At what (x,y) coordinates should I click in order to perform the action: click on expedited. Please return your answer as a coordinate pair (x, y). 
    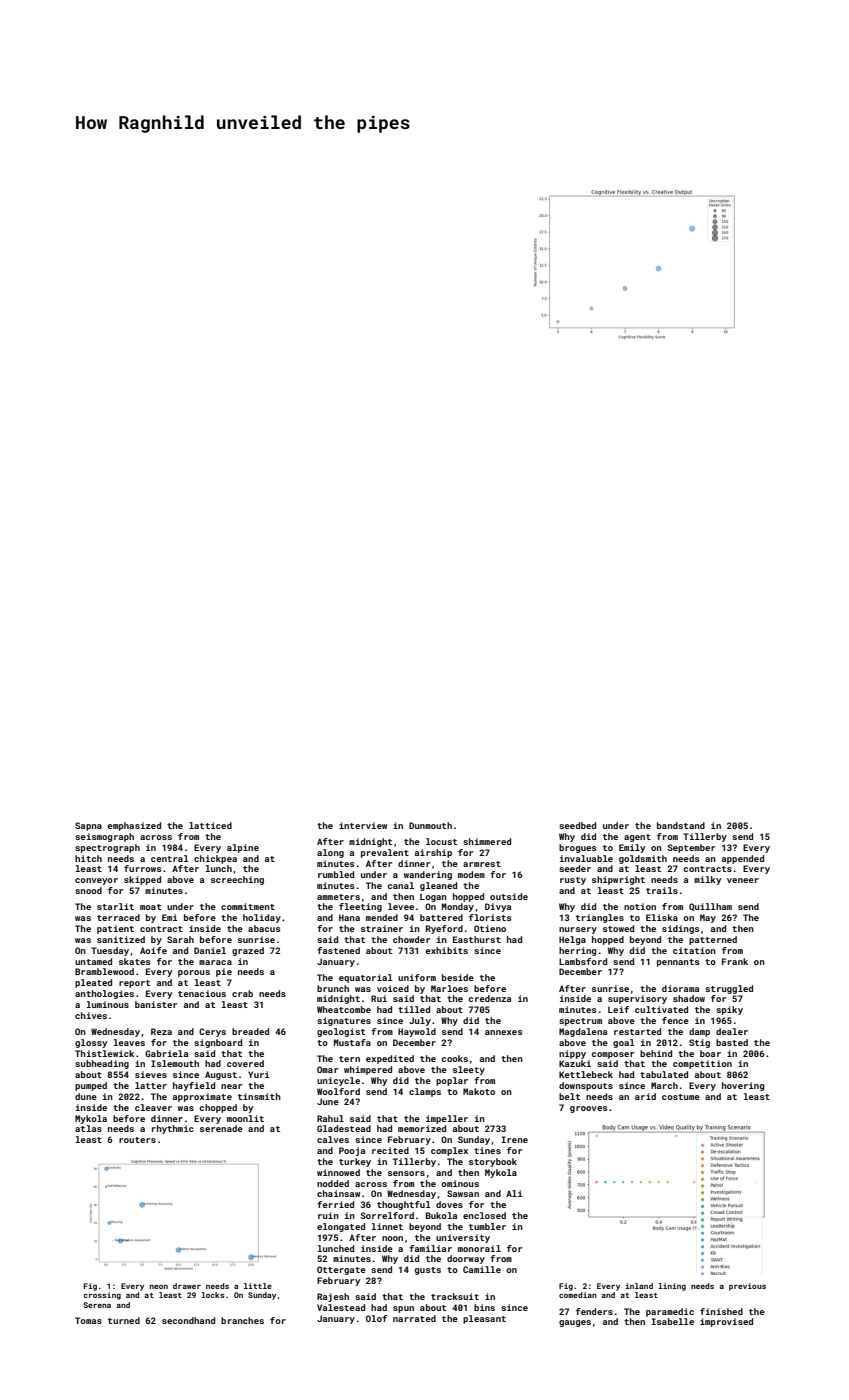
    Looking at the image, I should click on (390, 1059).
